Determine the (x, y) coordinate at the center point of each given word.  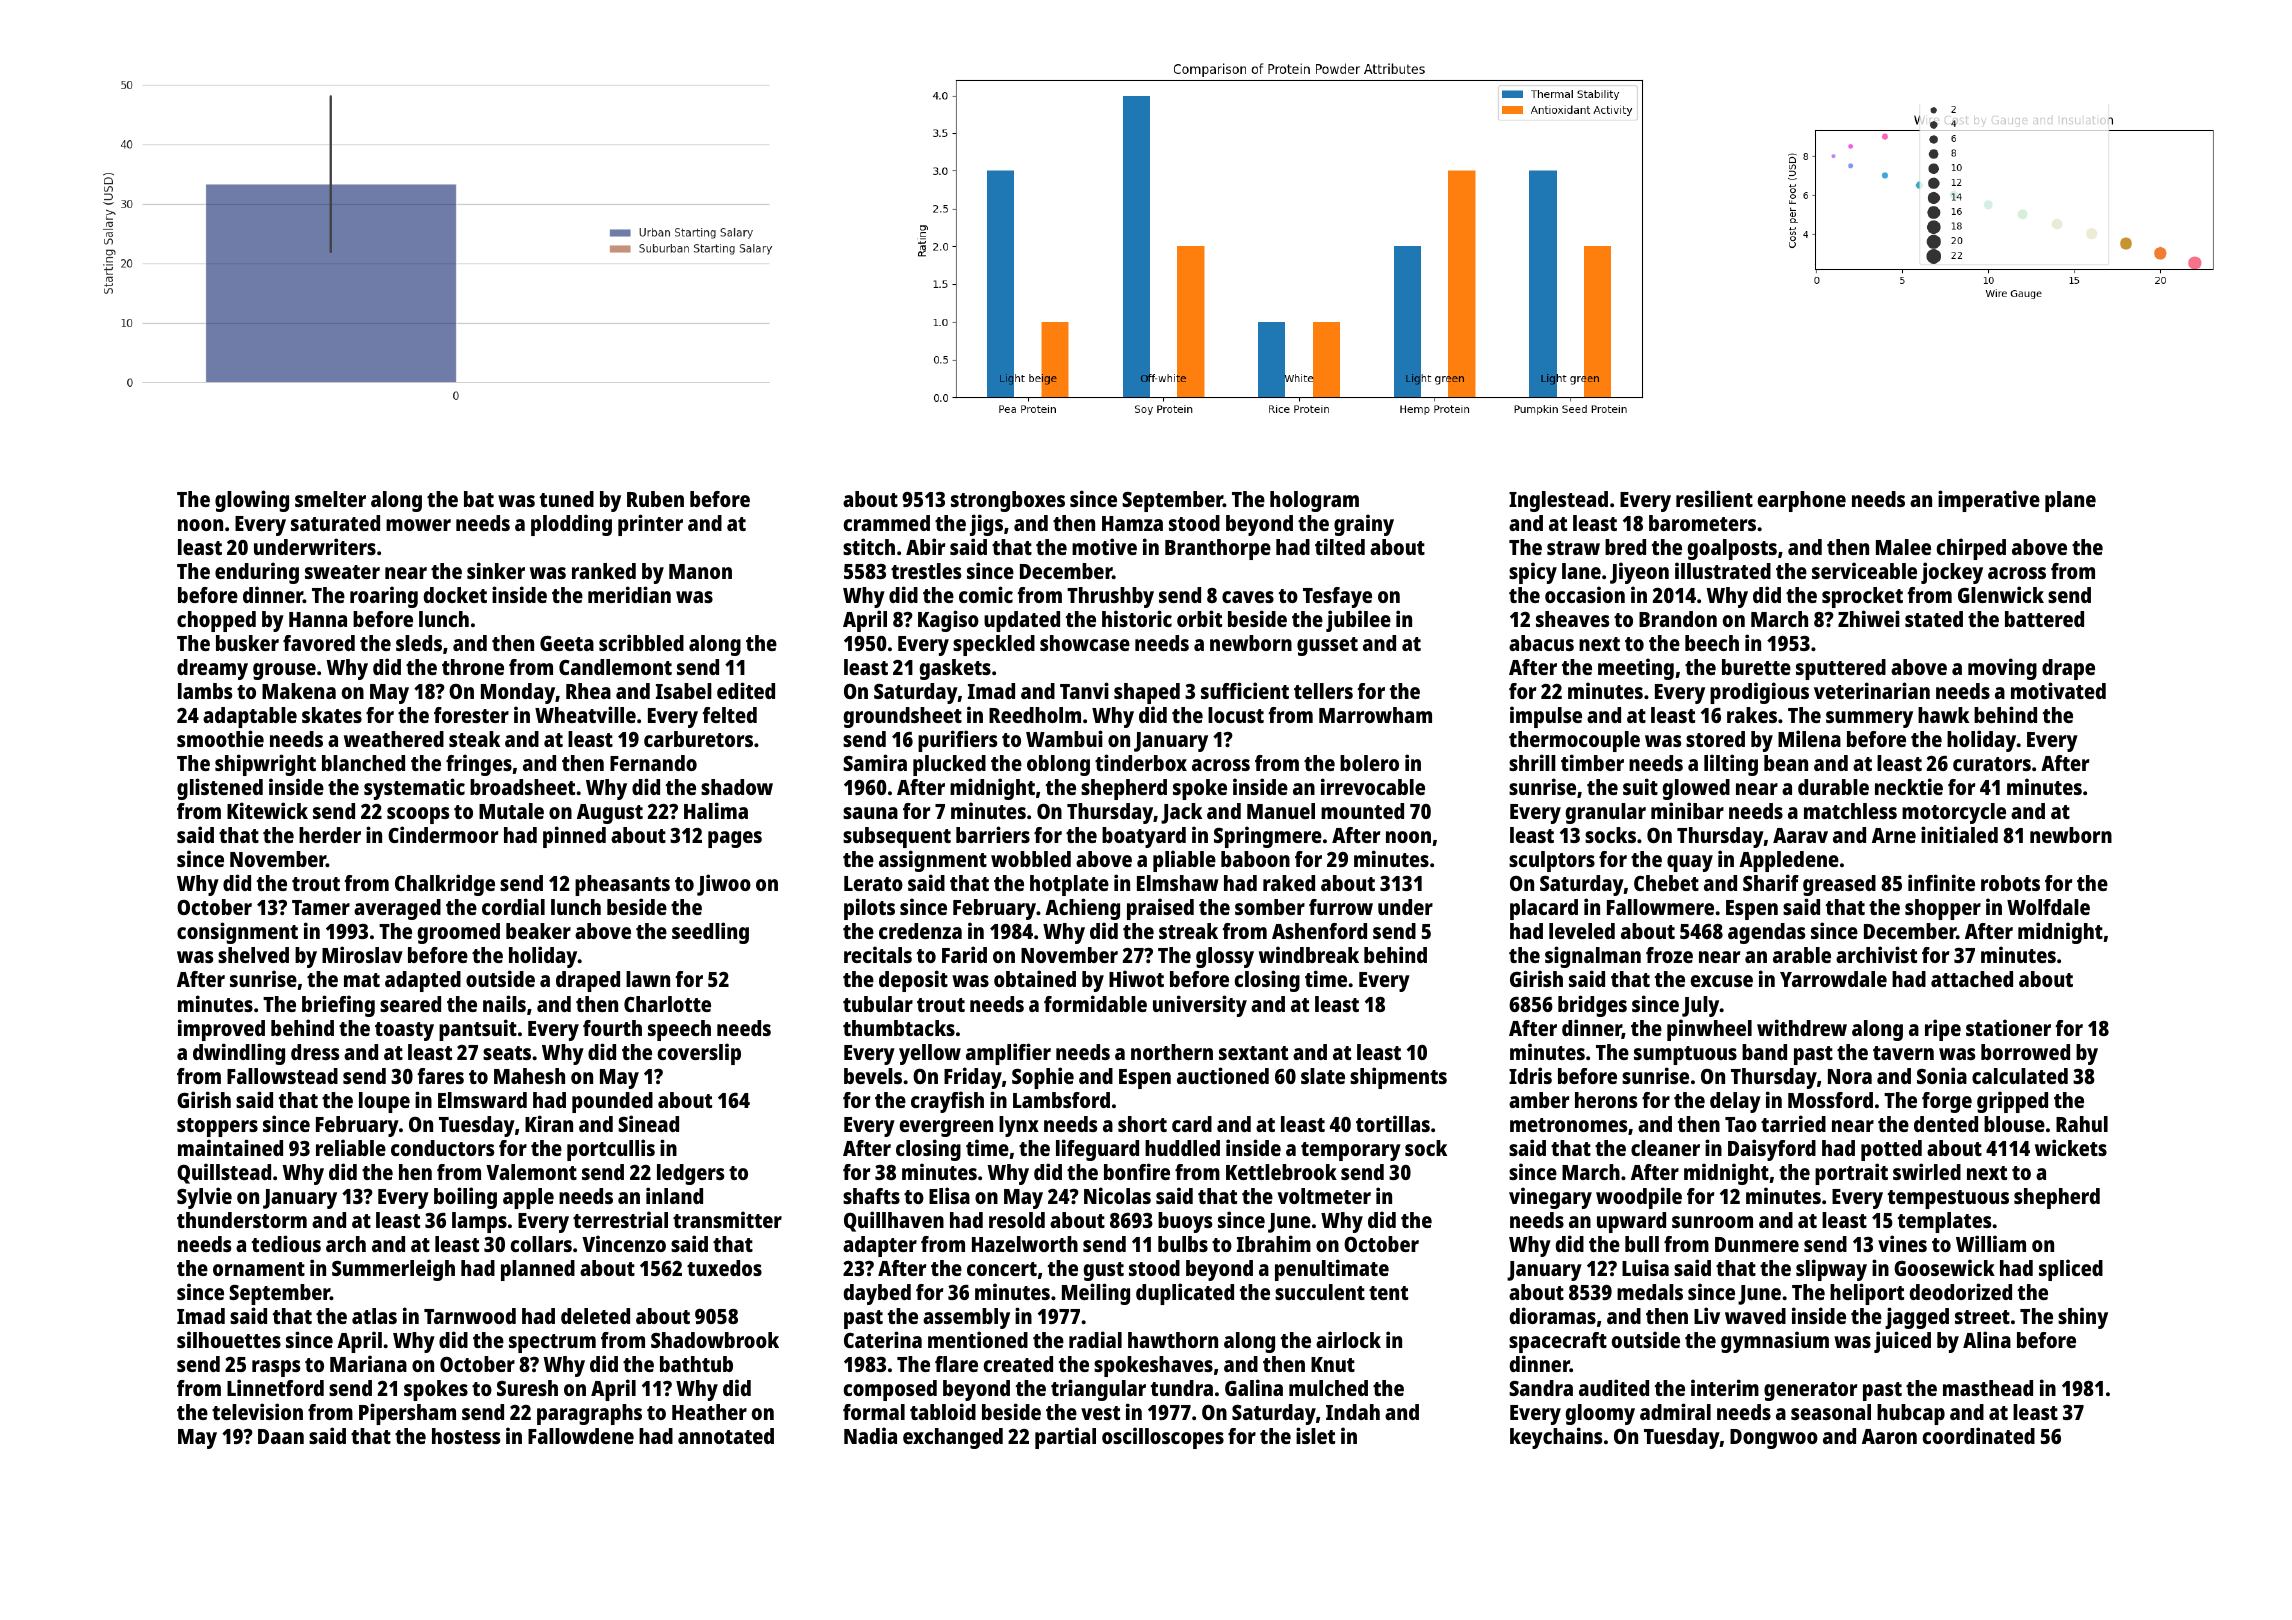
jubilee (1358, 621)
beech (1712, 643)
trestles (926, 571)
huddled (1182, 1148)
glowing (252, 501)
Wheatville (585, 714)
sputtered (1841, 669)
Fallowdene (581, 1436)
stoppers (217, 1127)
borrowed (2025, 1052)
